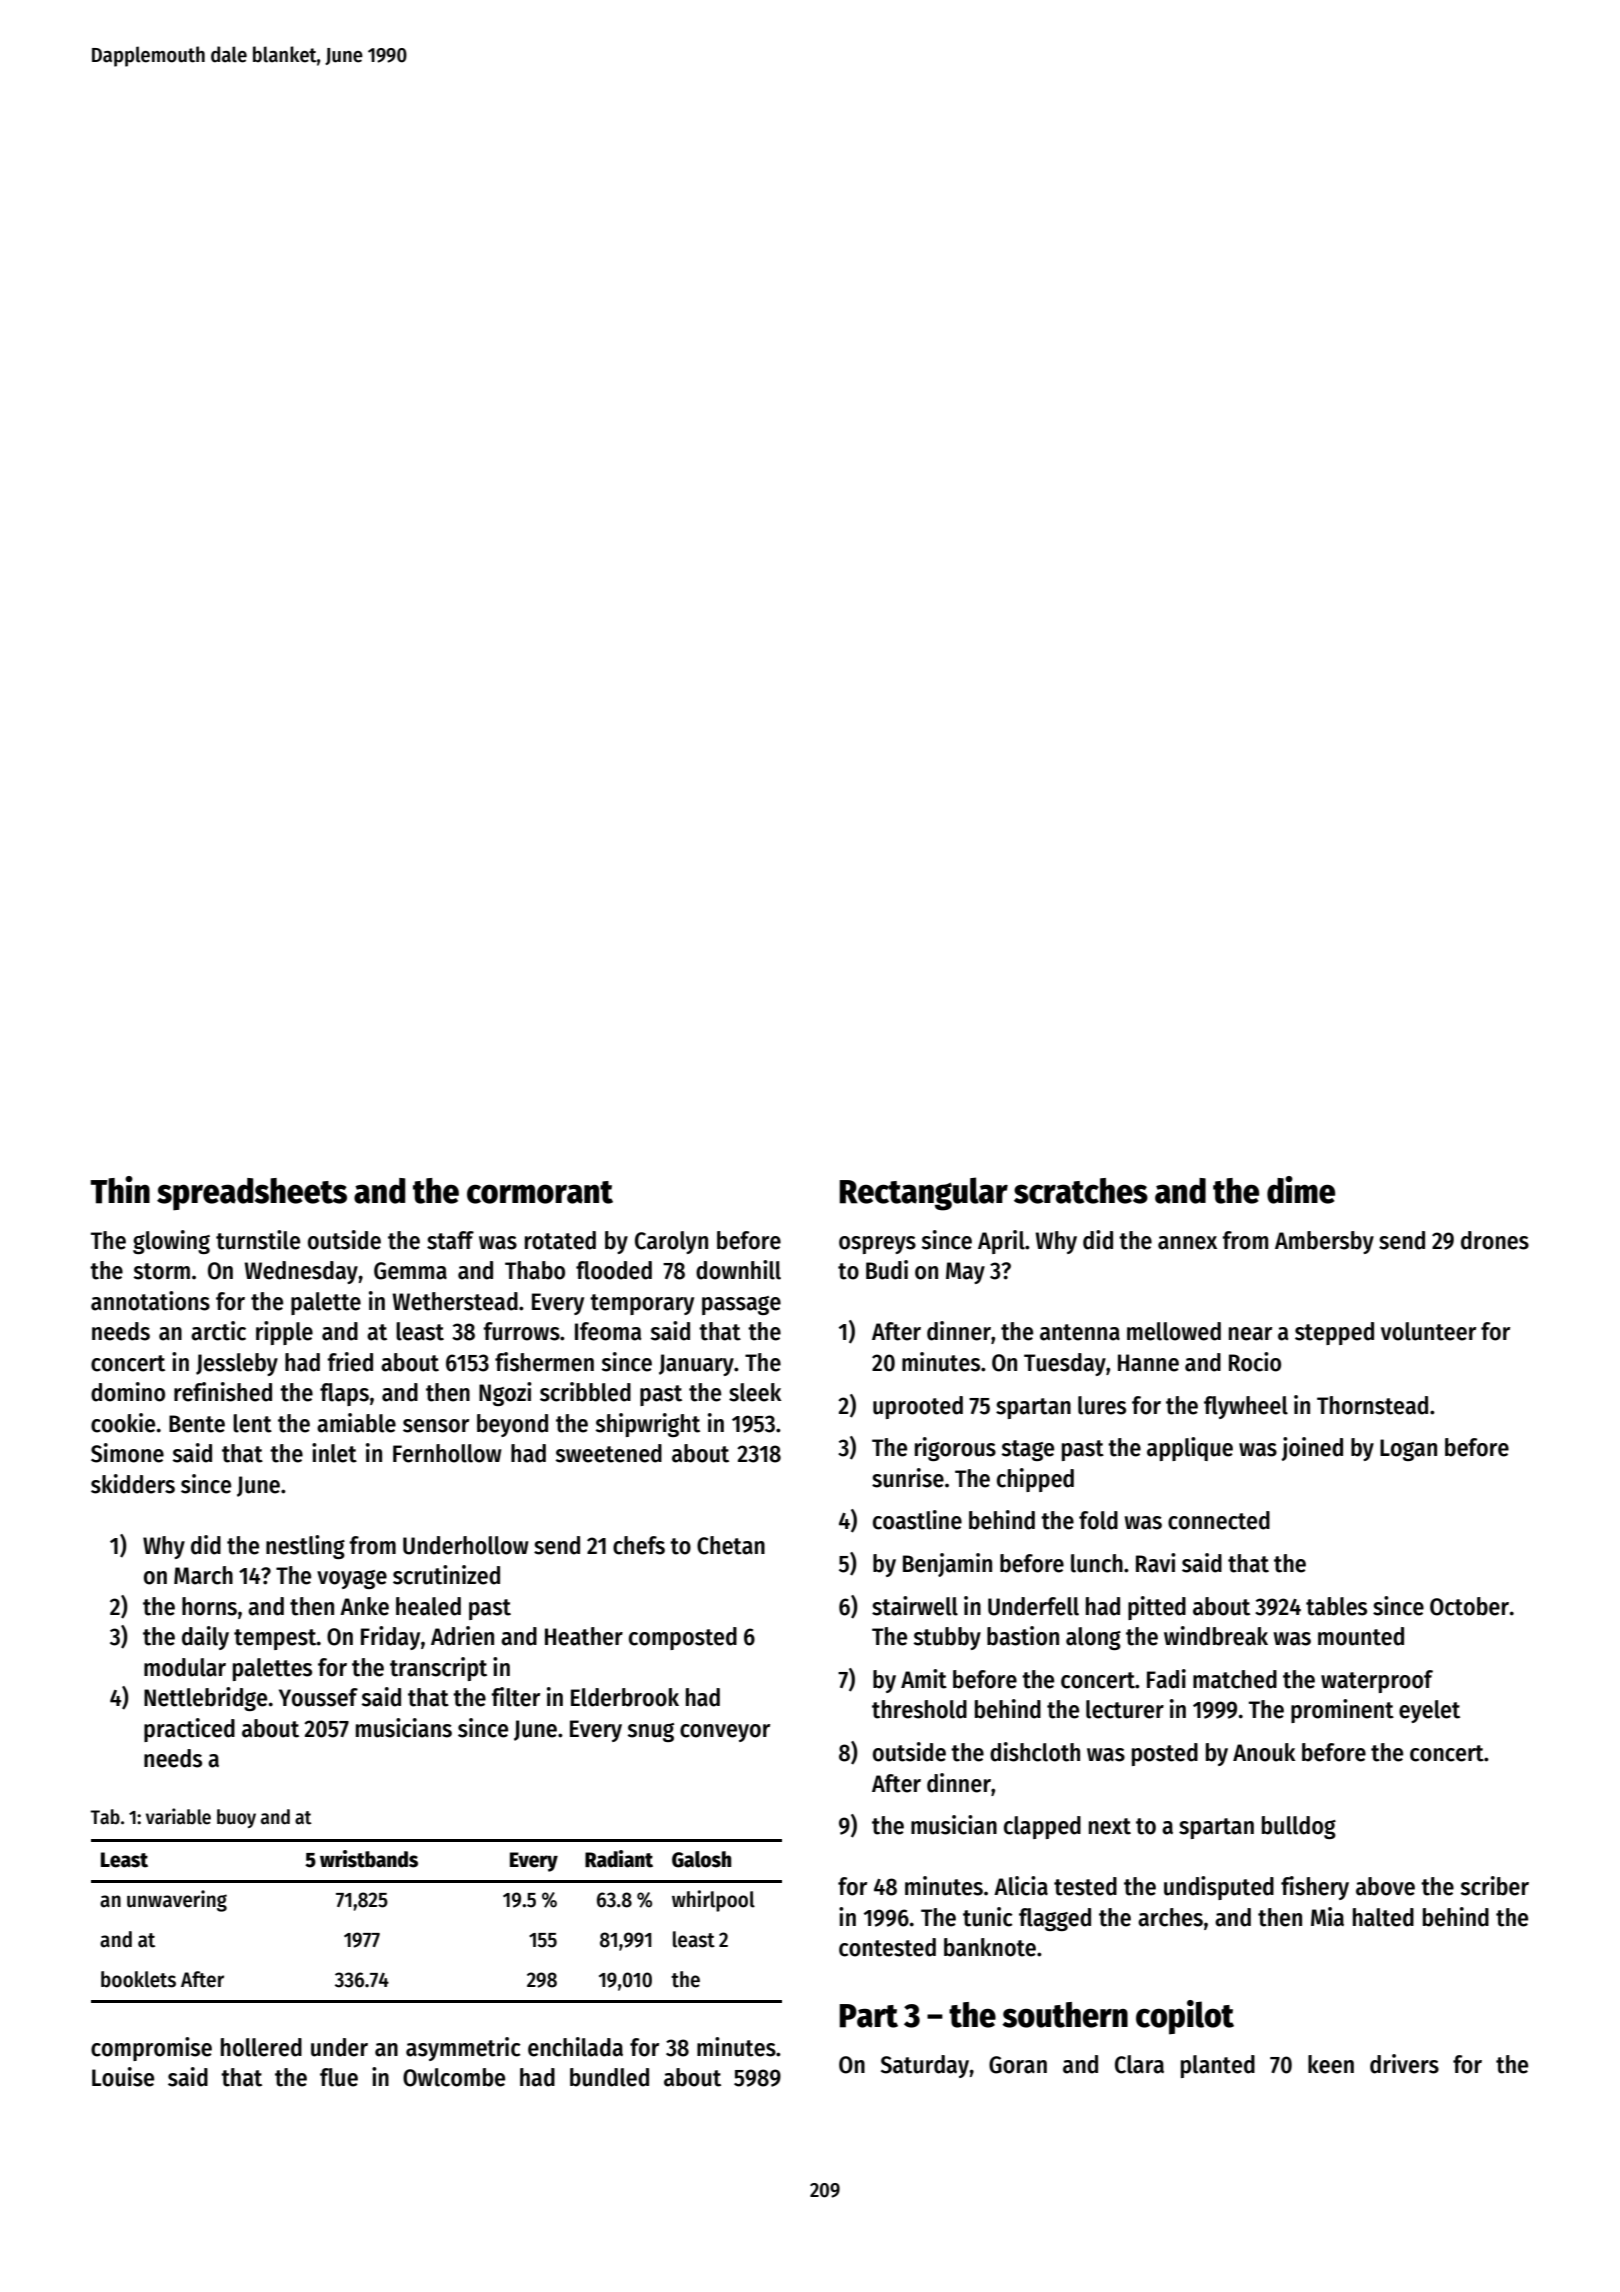 The width and height of the image is (1620, 2292). Describe the element at coordinates (1299, 1827) in the image. I see `bulldog` at that location.
